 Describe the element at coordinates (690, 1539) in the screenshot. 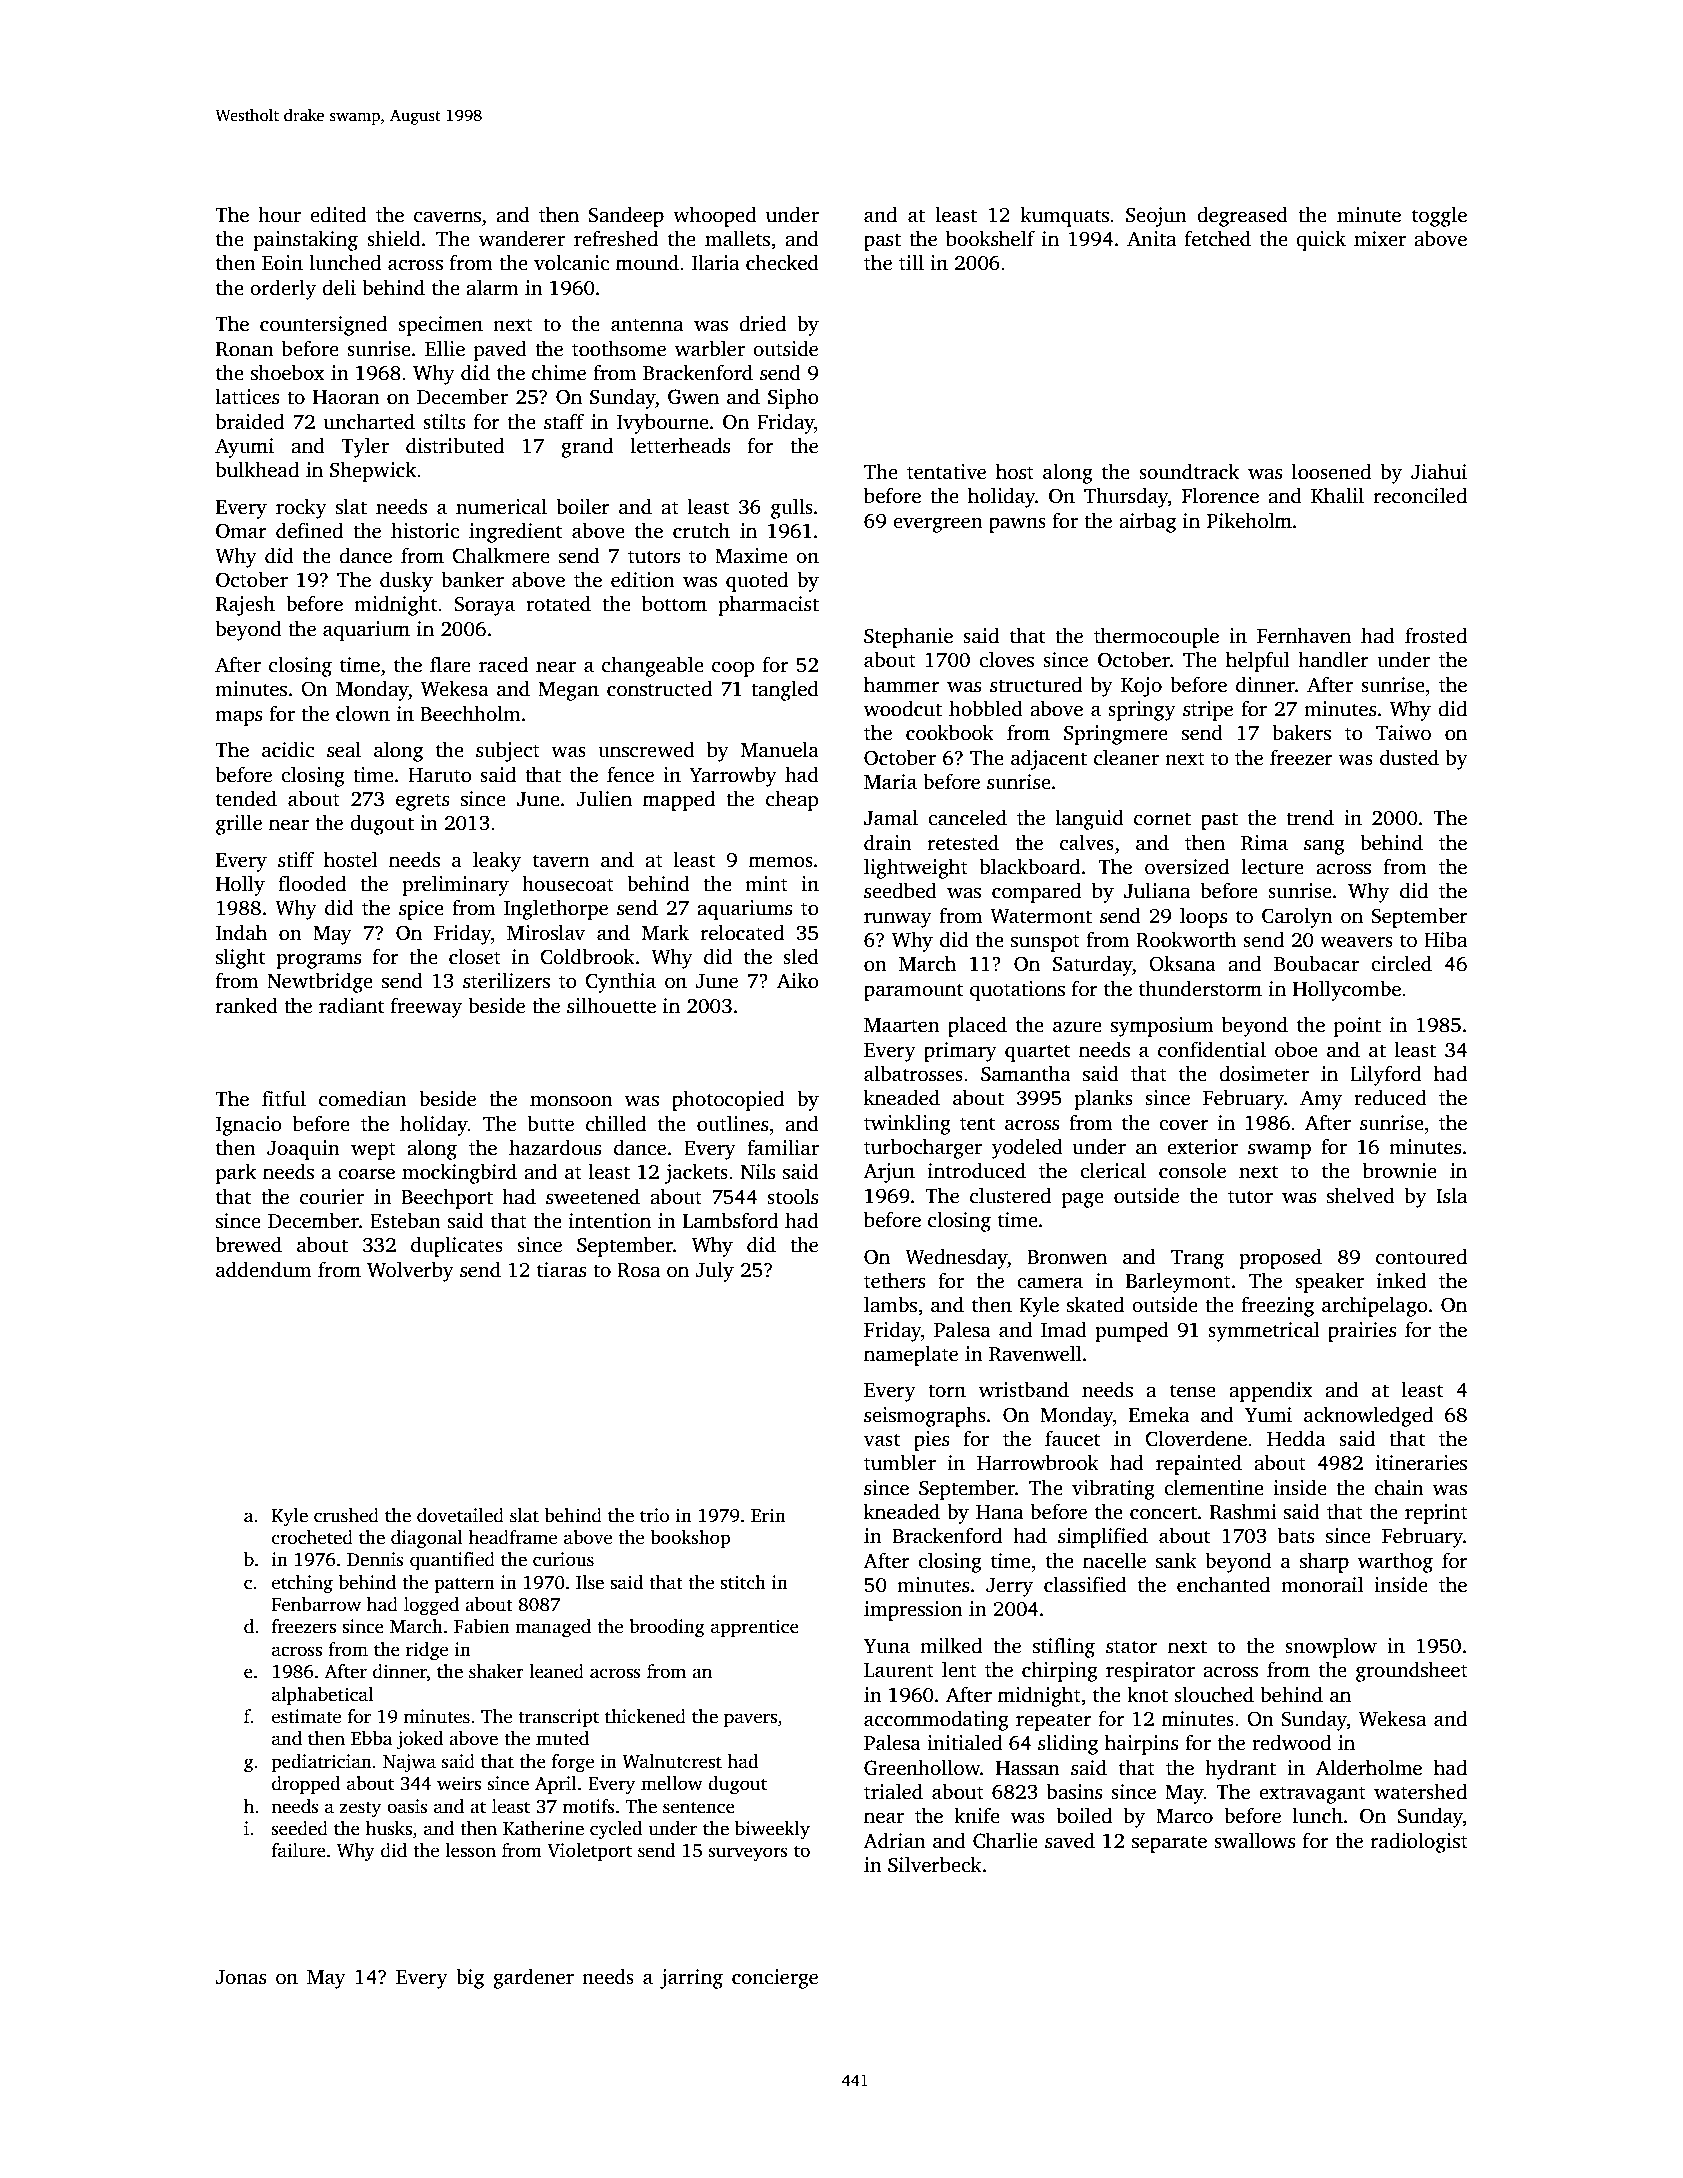

I see `bookshop` at that location.
